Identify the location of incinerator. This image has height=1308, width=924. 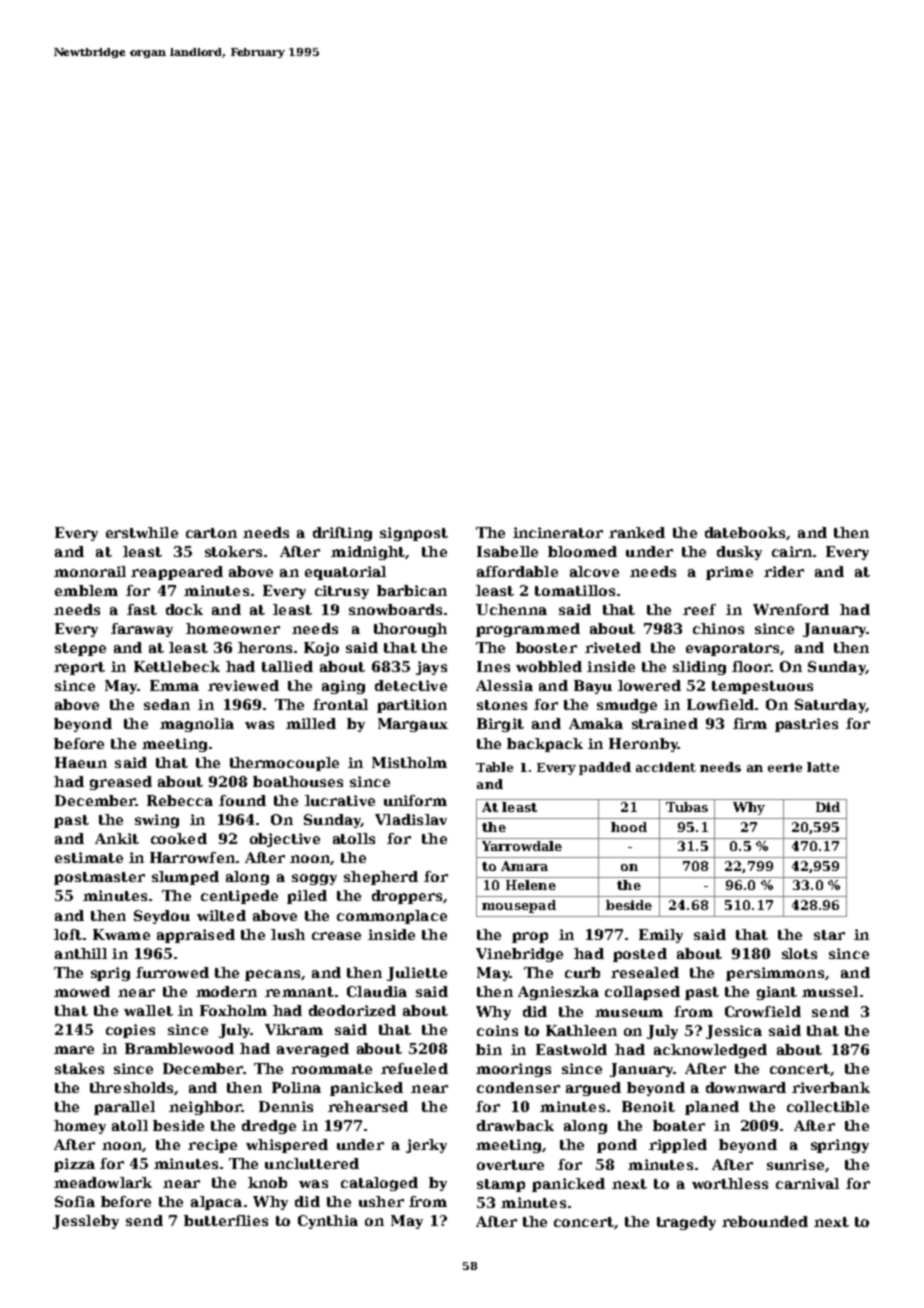
(558, 532).
